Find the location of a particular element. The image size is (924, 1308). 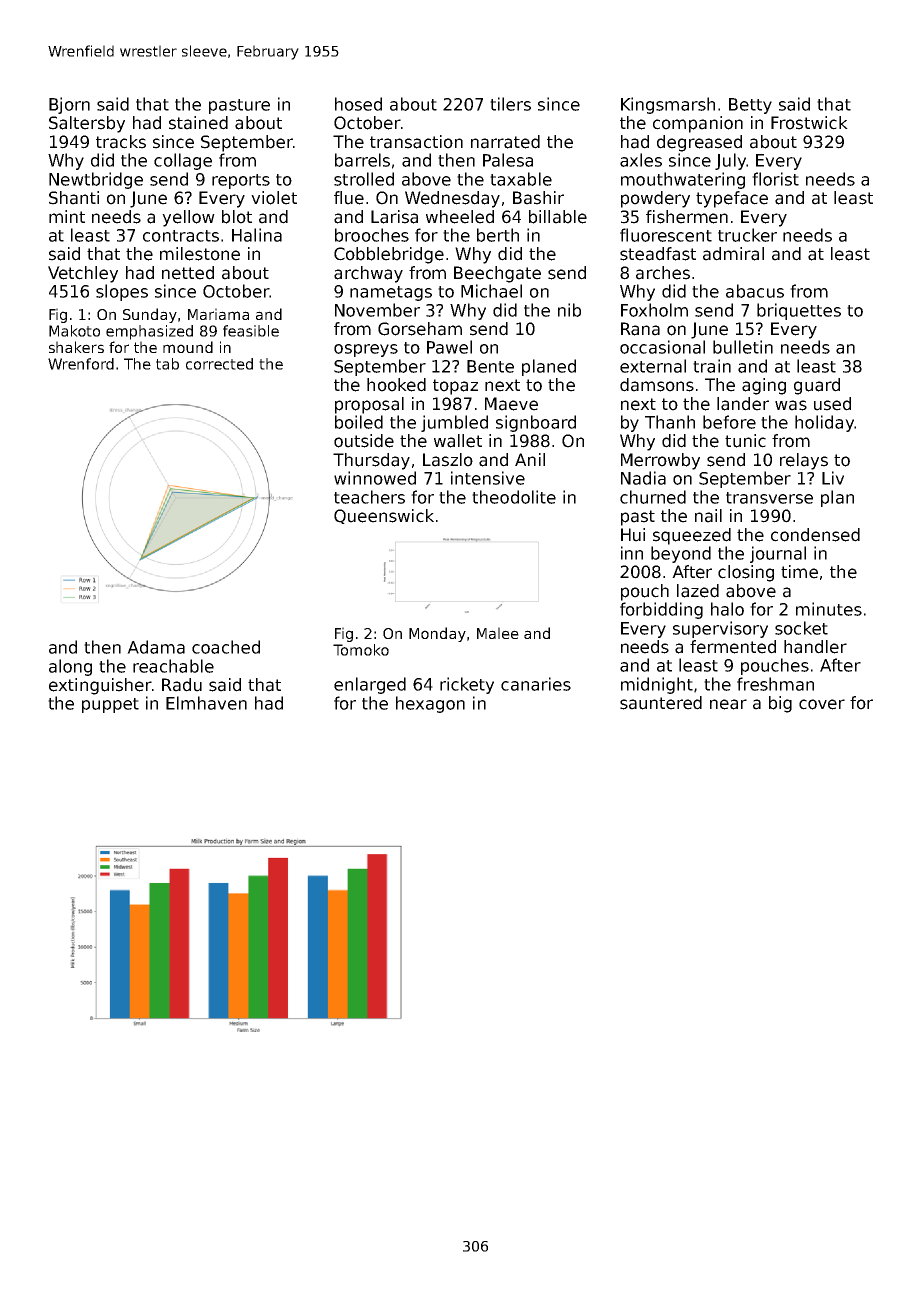

coached is located at coordinates (226, 647).
